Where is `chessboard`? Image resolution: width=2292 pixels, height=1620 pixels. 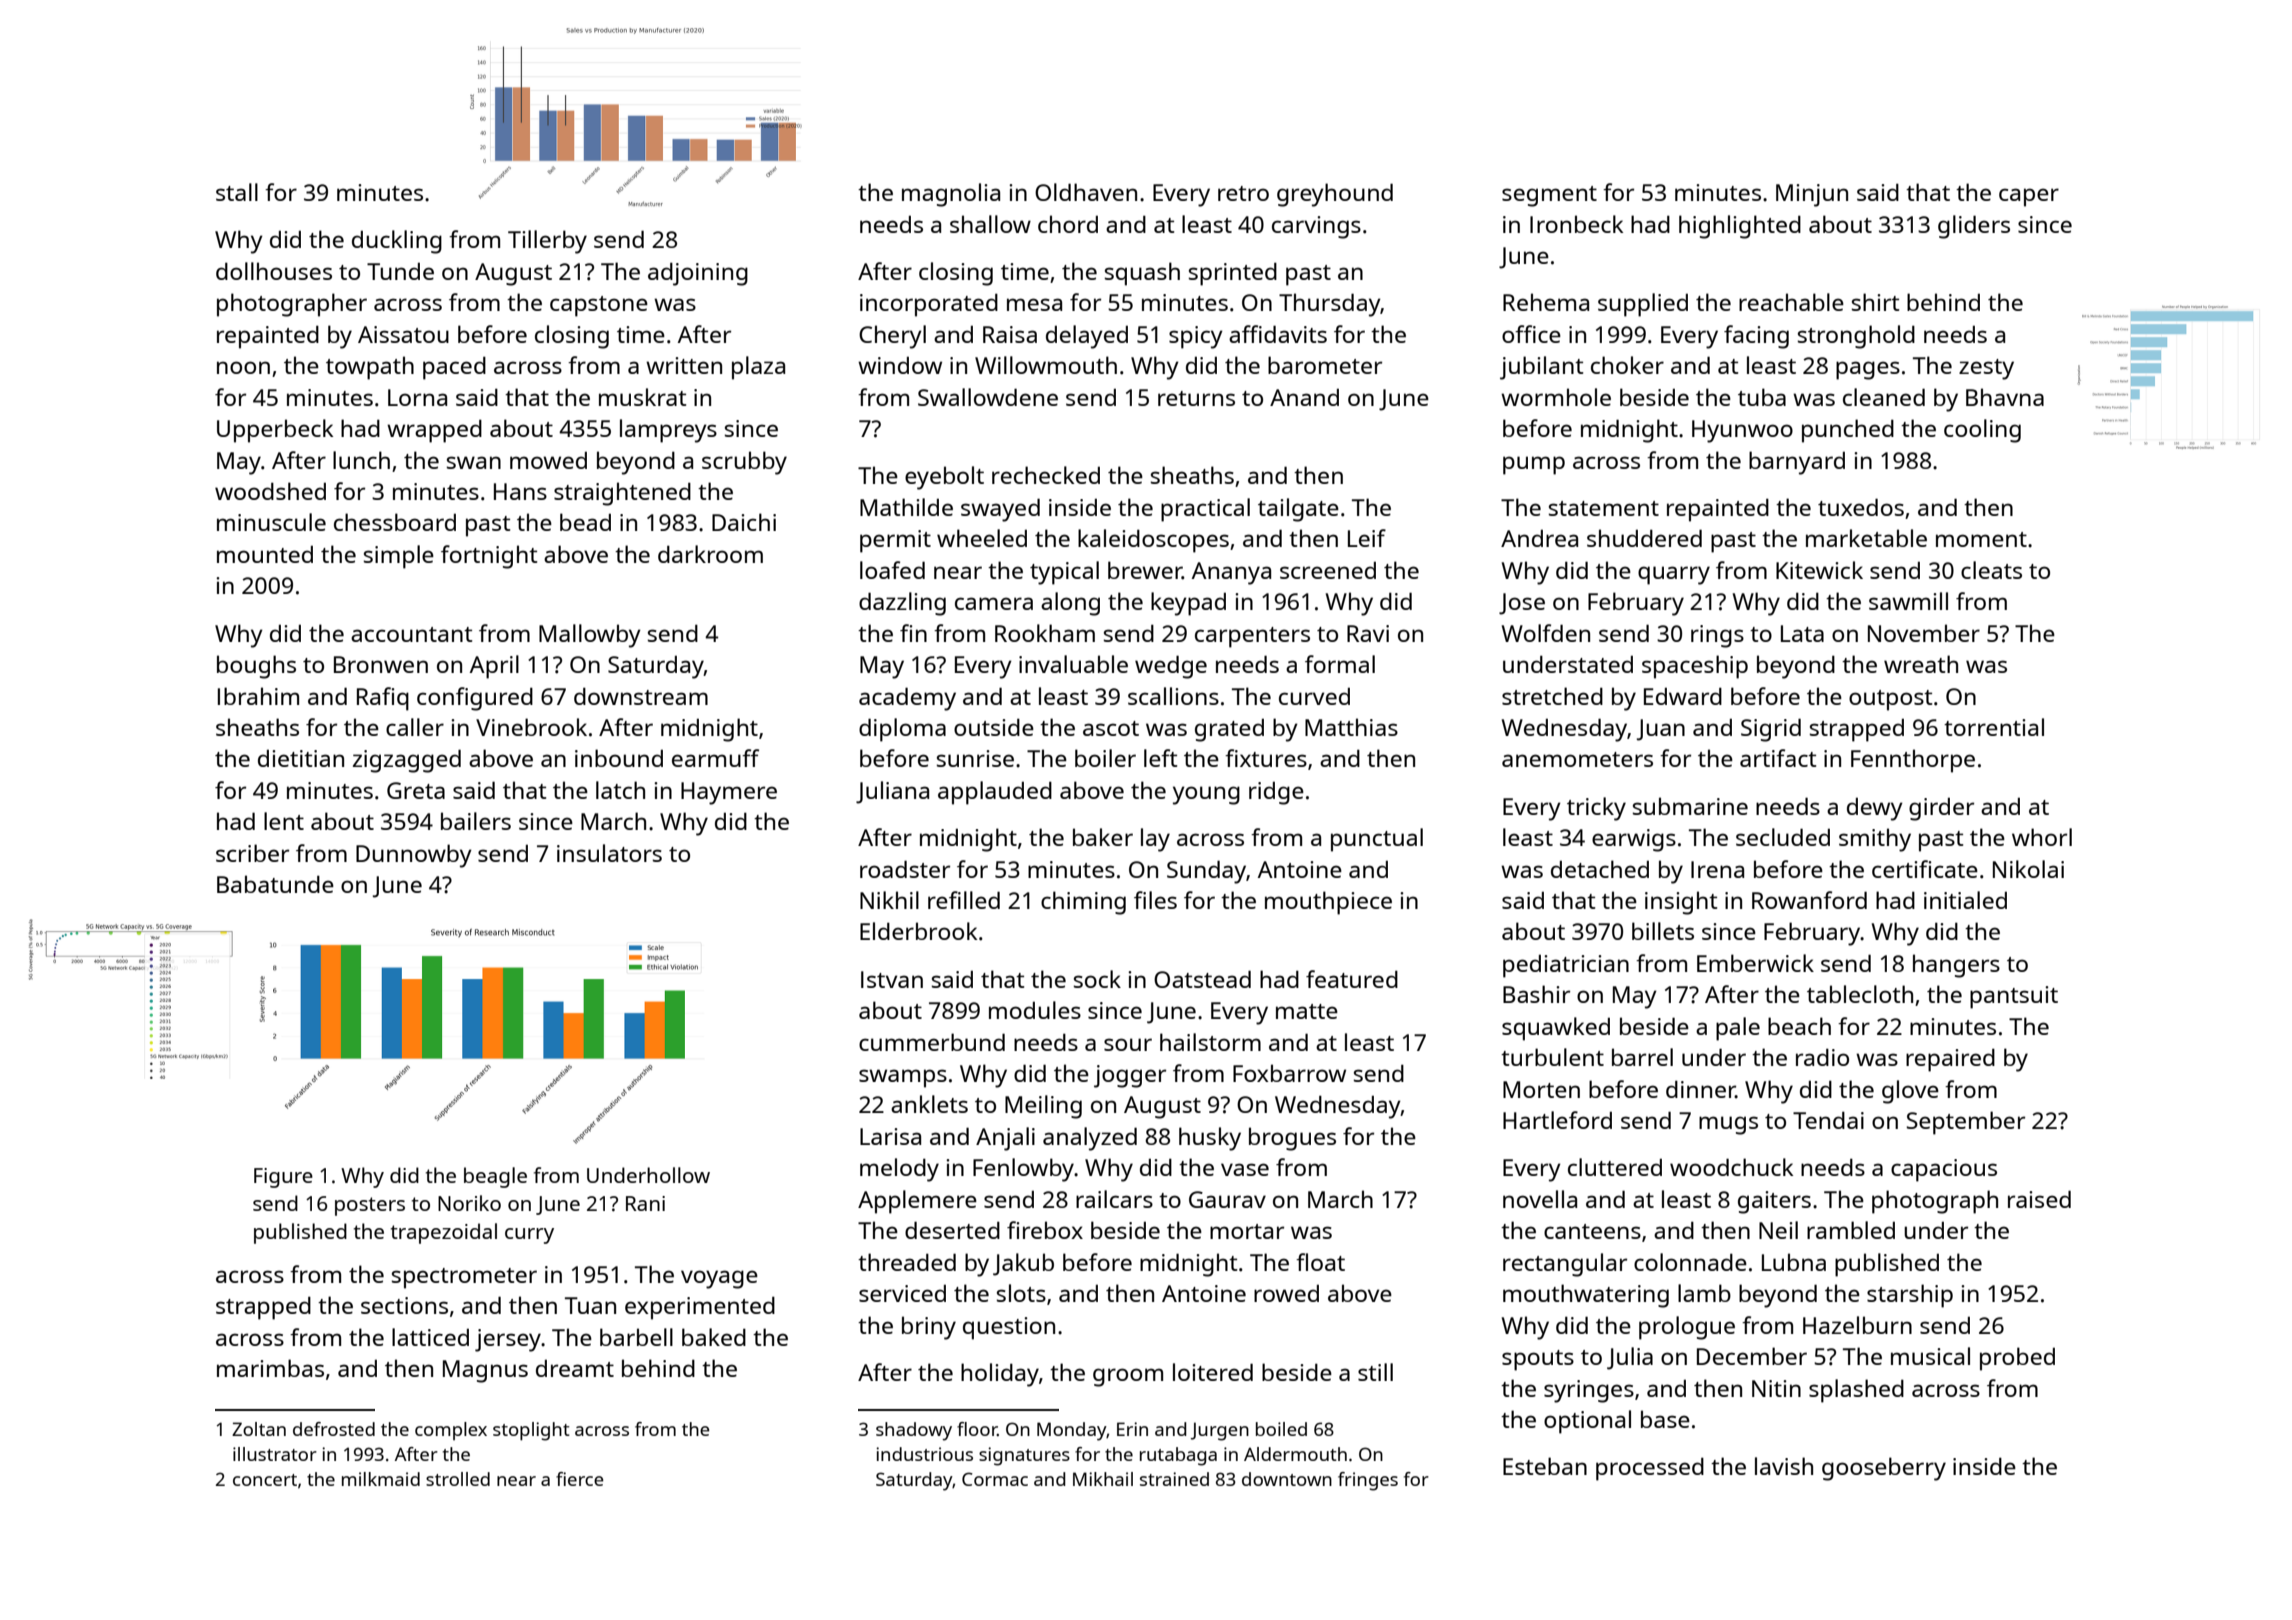 chessboard is located at coordinates (395, 522).
